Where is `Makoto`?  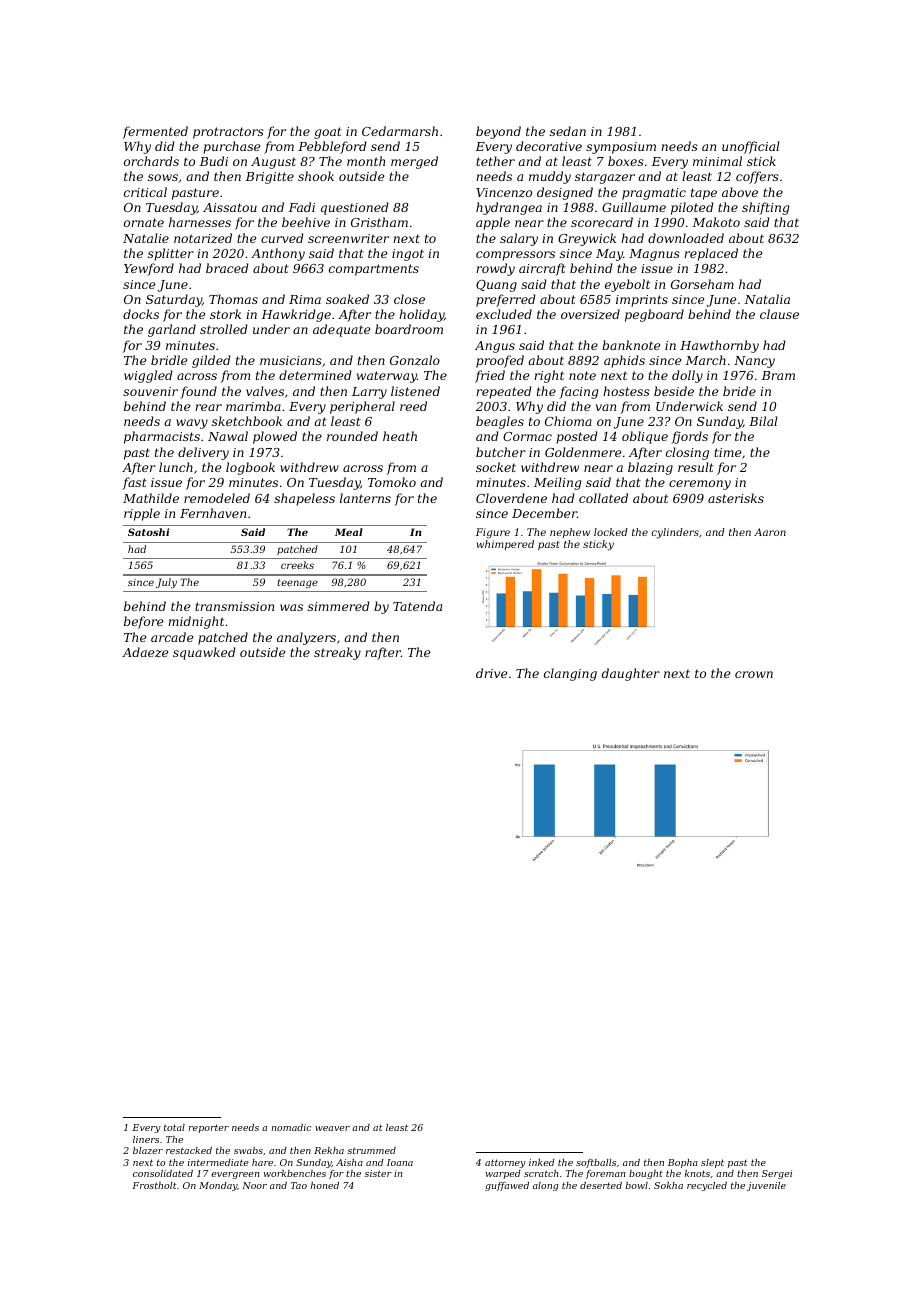
Makoto is located at coordinates (716, 222).
